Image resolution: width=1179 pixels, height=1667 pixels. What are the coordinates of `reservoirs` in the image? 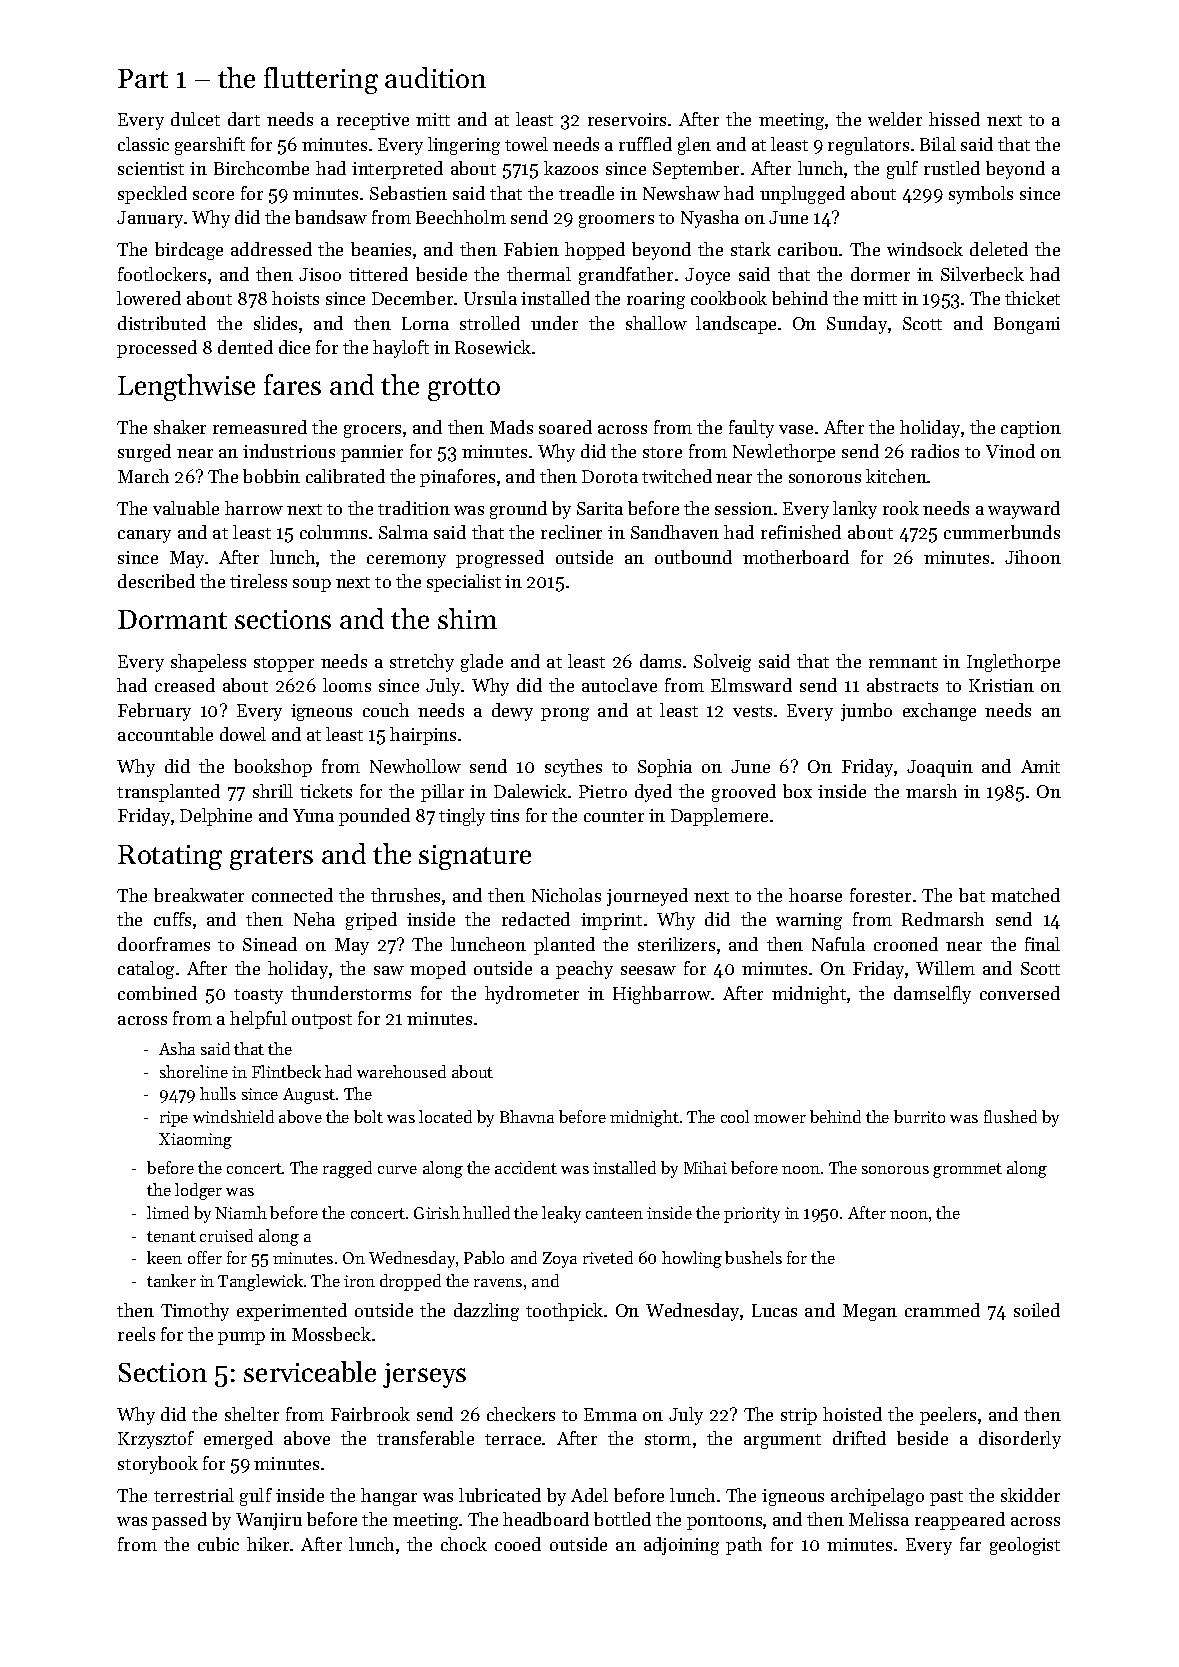 It's located at (627, 119).
